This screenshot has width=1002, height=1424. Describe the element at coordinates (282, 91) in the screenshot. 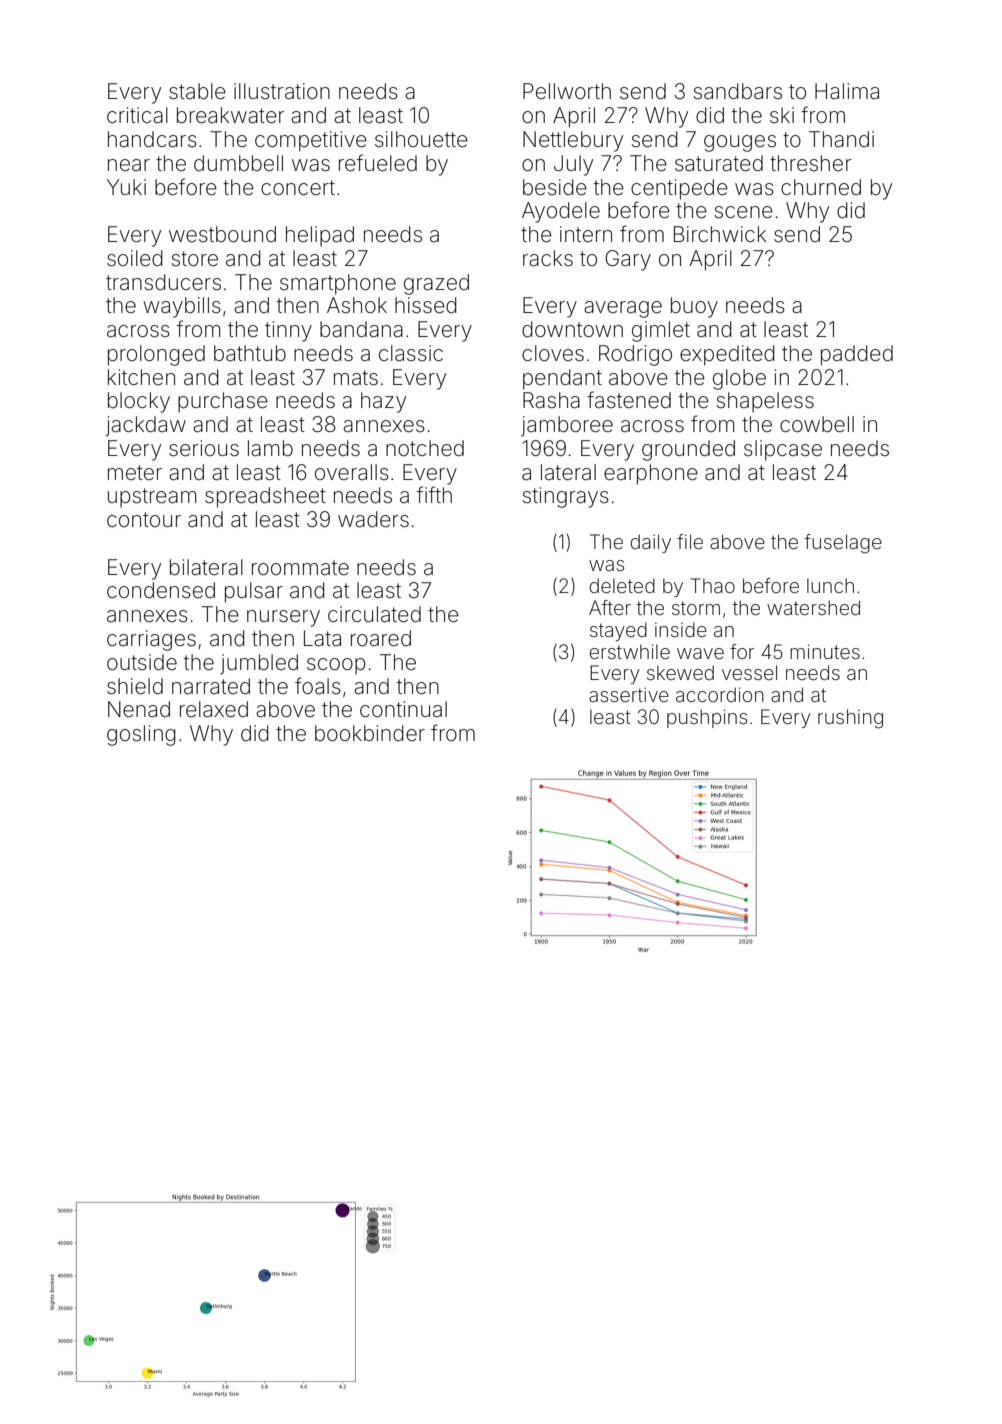

I see `illustration` at that location.
